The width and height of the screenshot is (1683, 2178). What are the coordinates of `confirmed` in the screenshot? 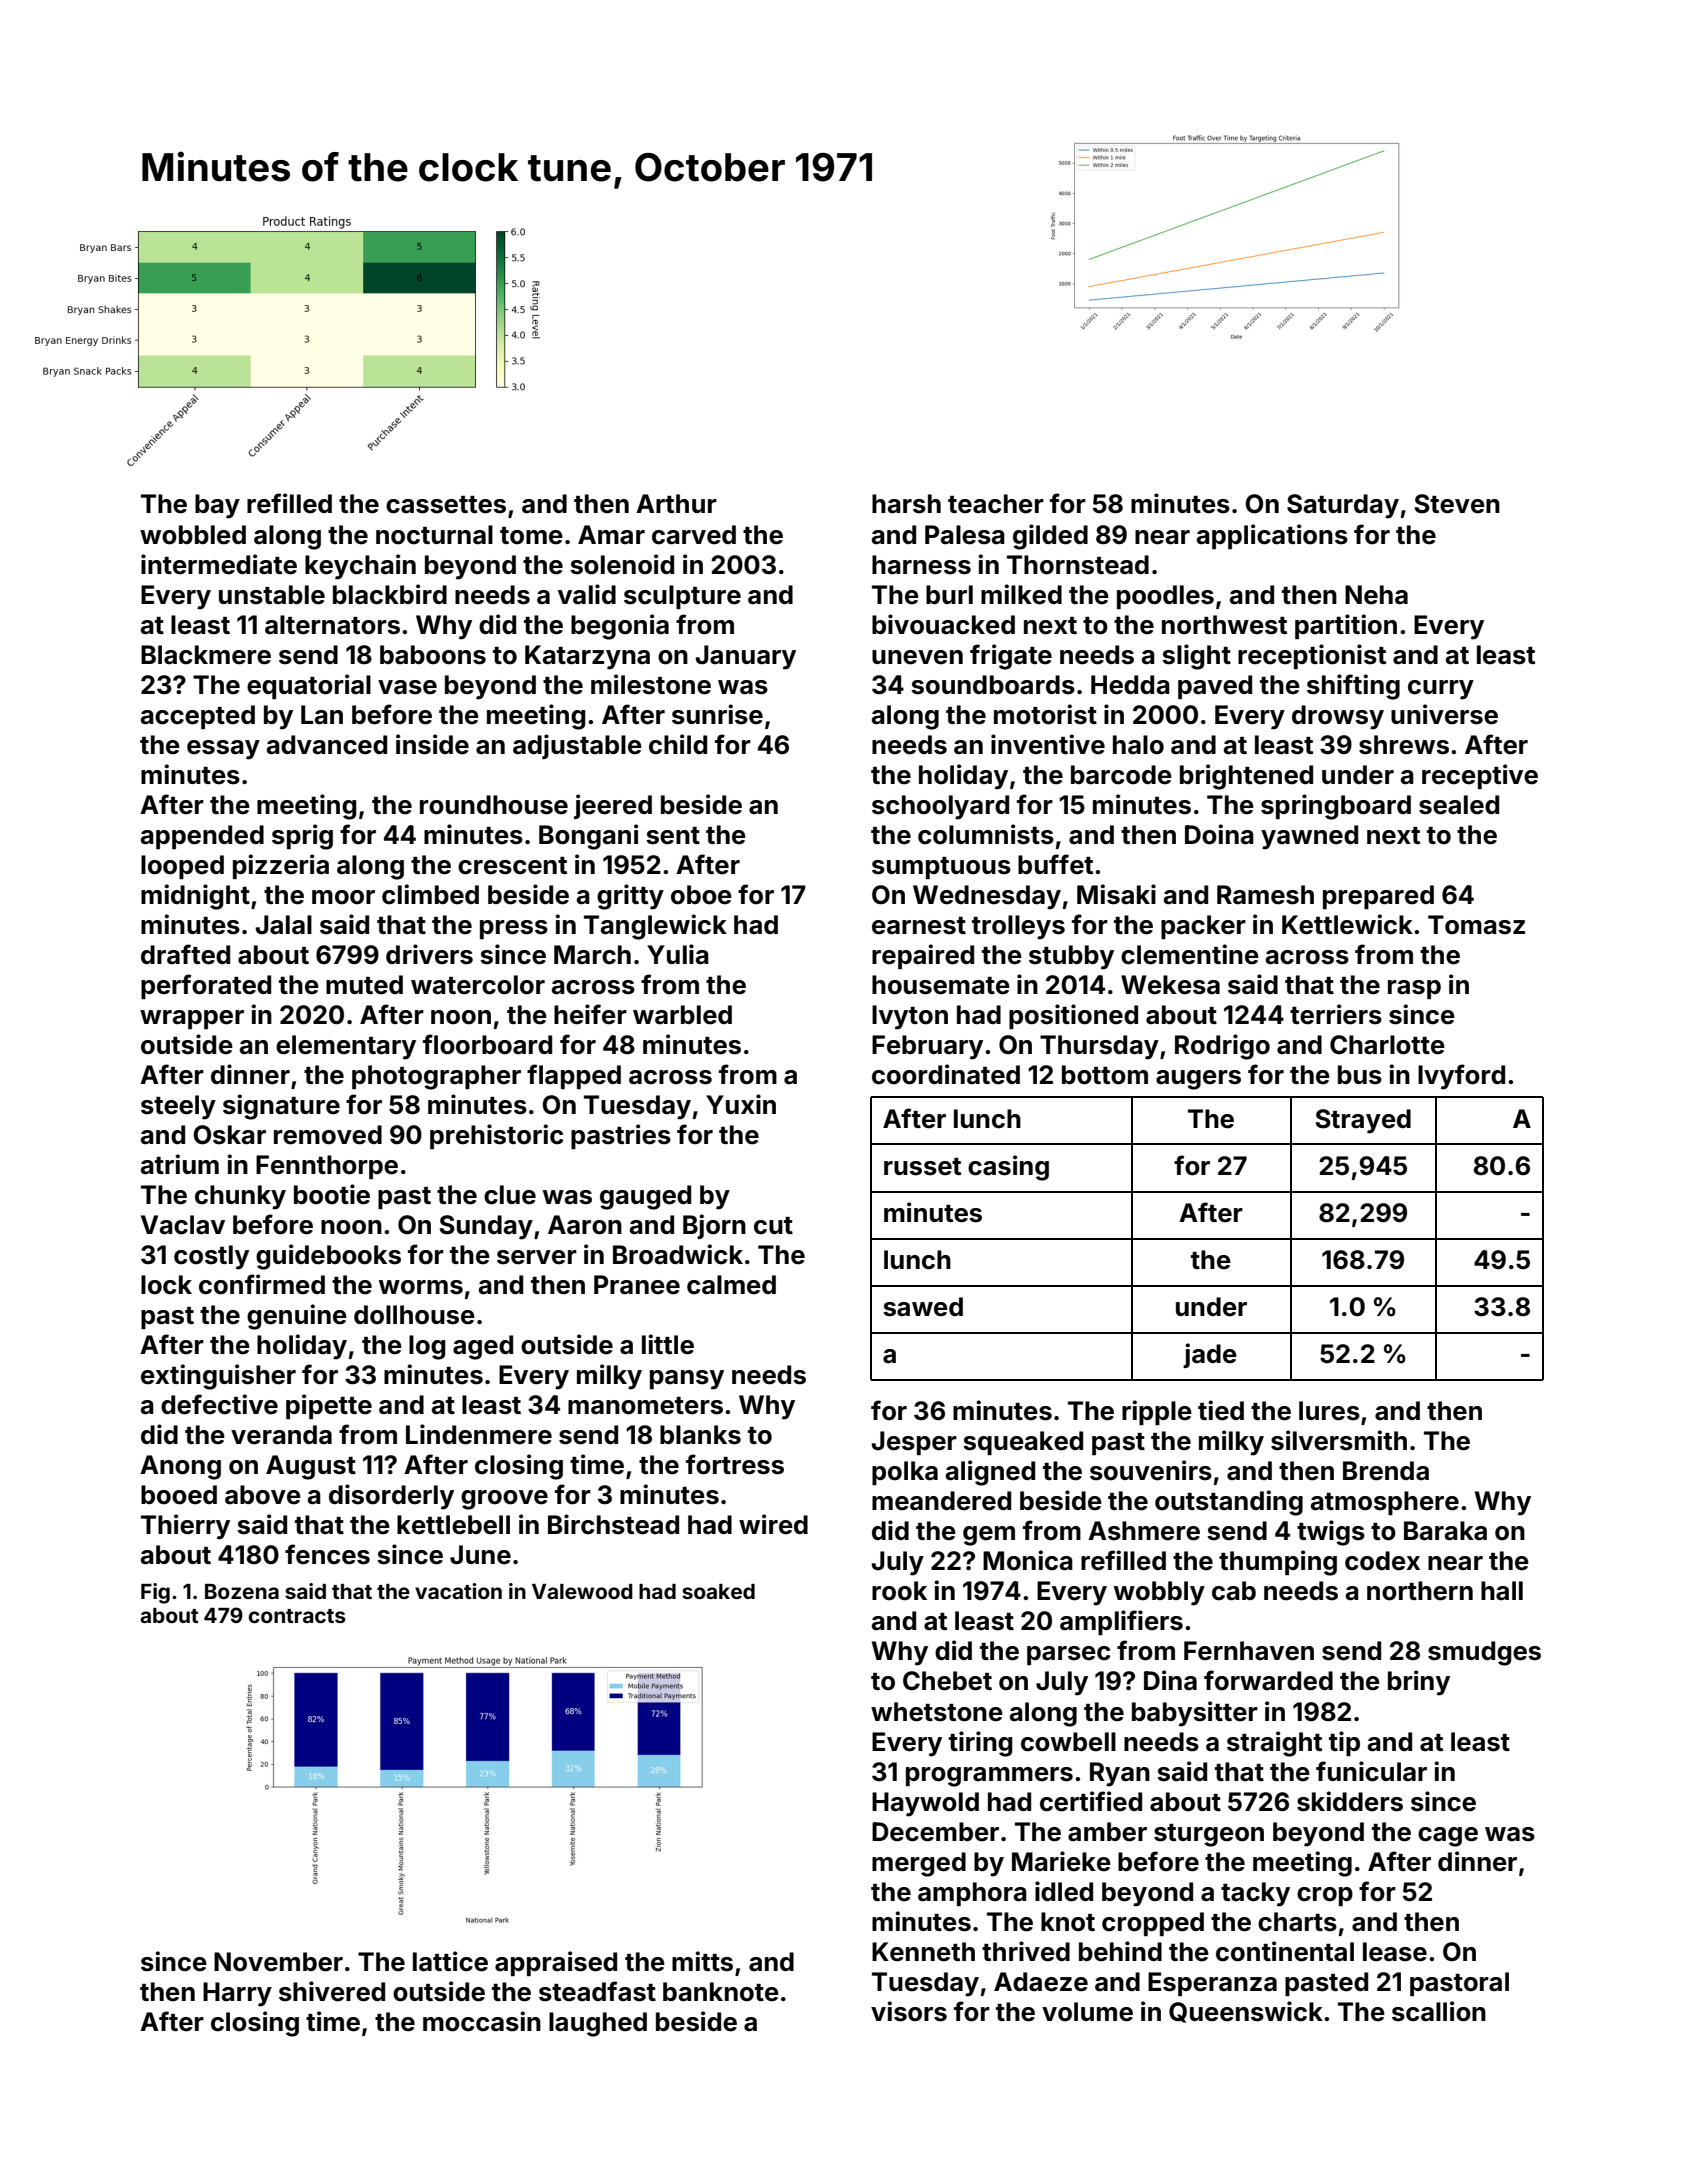 It's located at (262, 1284).
